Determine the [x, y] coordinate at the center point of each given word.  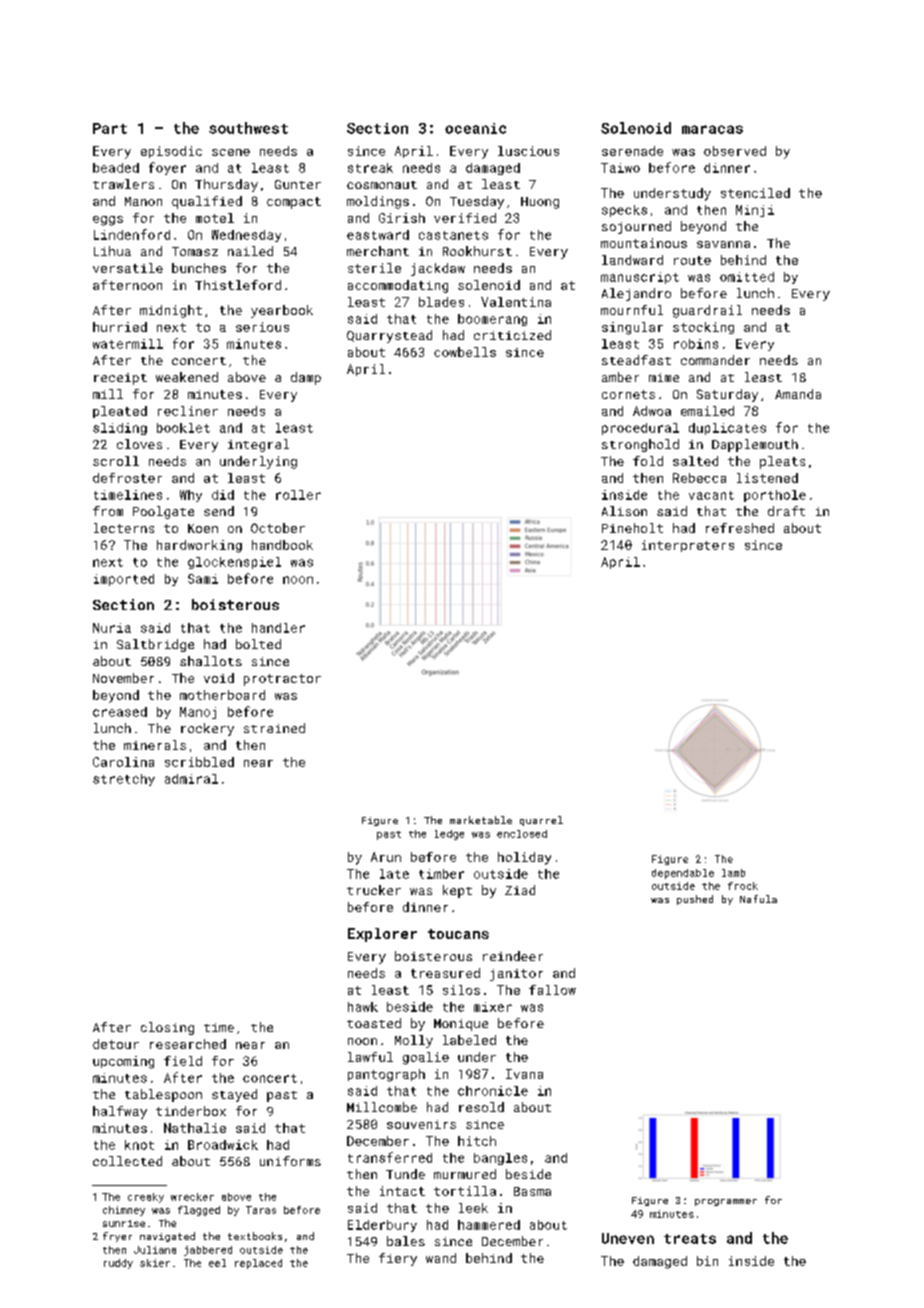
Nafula [758, 899]
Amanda [798, 394]
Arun [386, 857]
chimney [124, 1211]
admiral [191, 779]
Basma [532, 1191]
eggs [108, 221]
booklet [183, 428]
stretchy [124, 780]
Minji [755, 211]
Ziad [520, 890]
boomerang [492, 320]
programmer [726, 1202]
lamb [733, 873]
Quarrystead [389, 336]
